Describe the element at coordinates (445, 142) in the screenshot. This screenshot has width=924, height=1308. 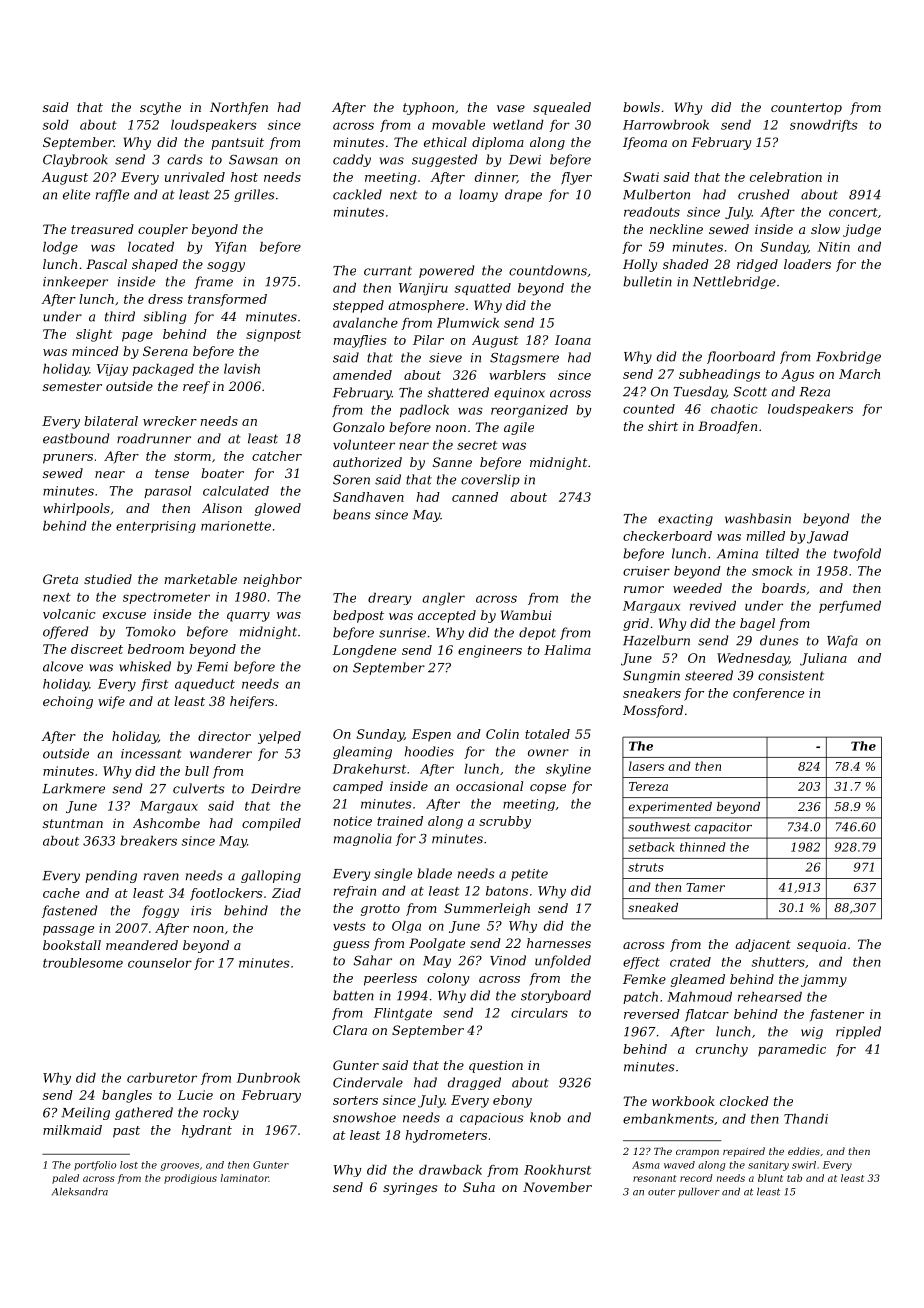
I see `ethical` at that location.
